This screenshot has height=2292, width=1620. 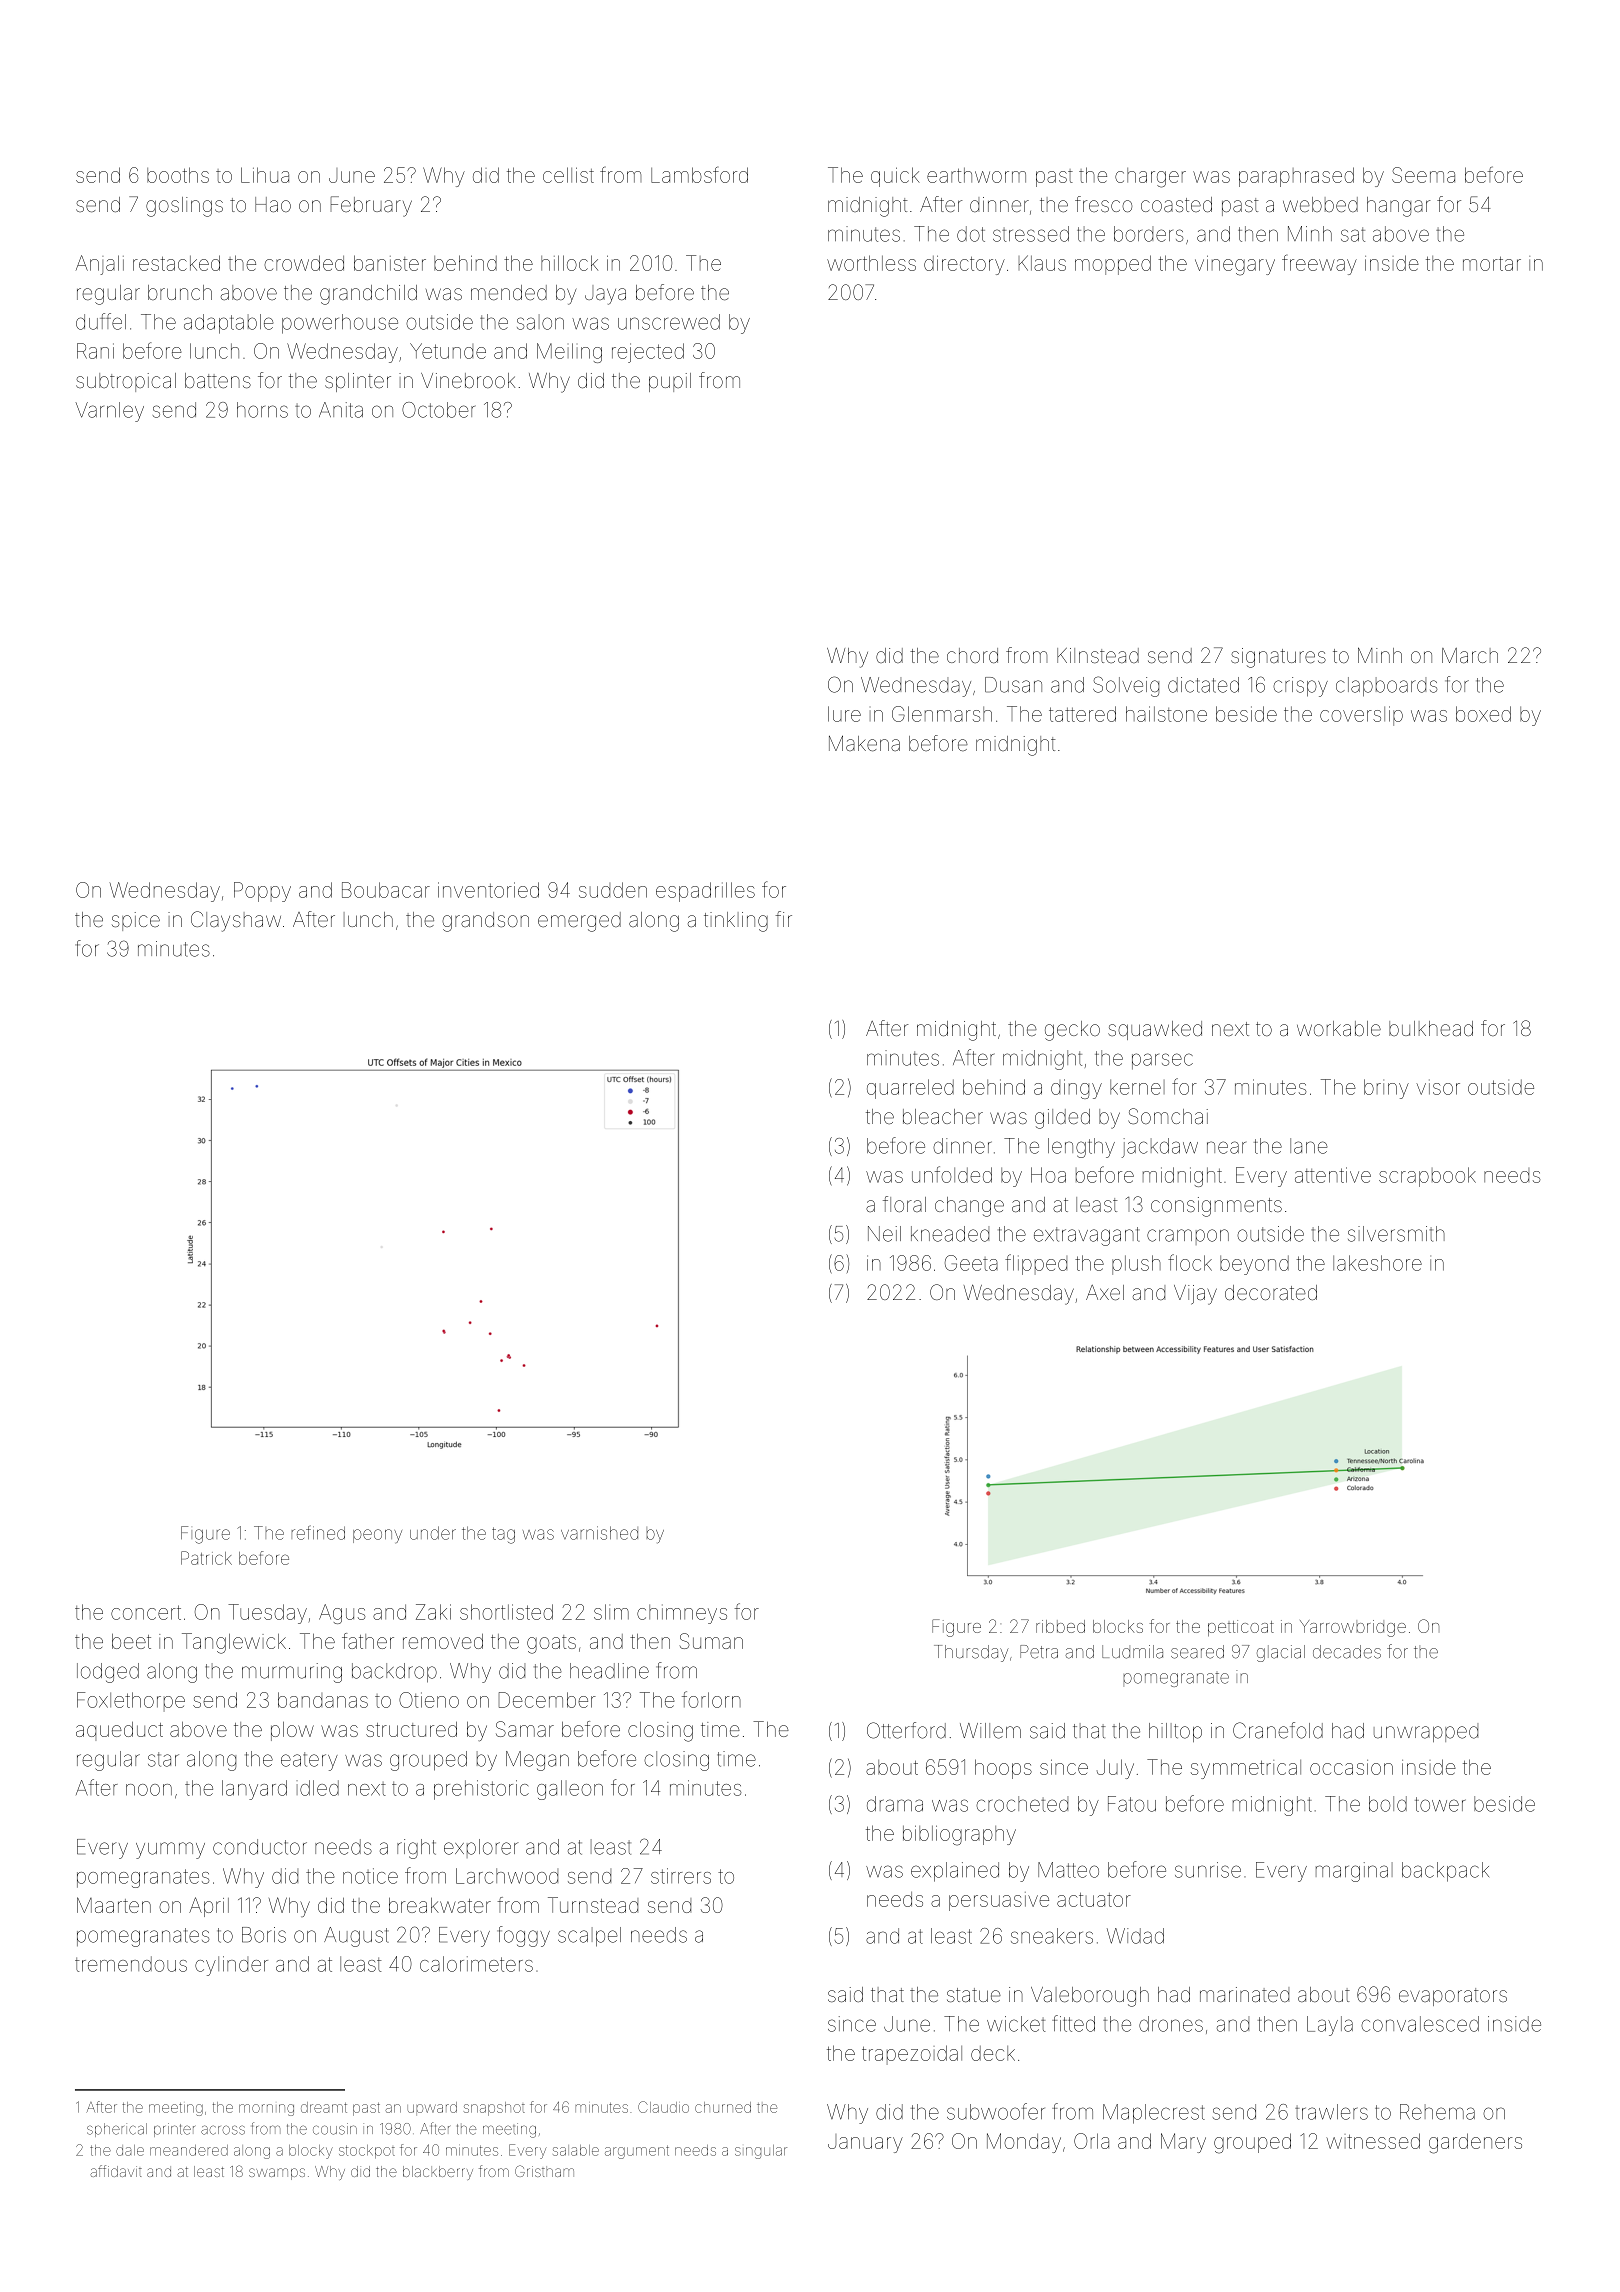 I want to click on earthworm, so click(x=976, y=175).
